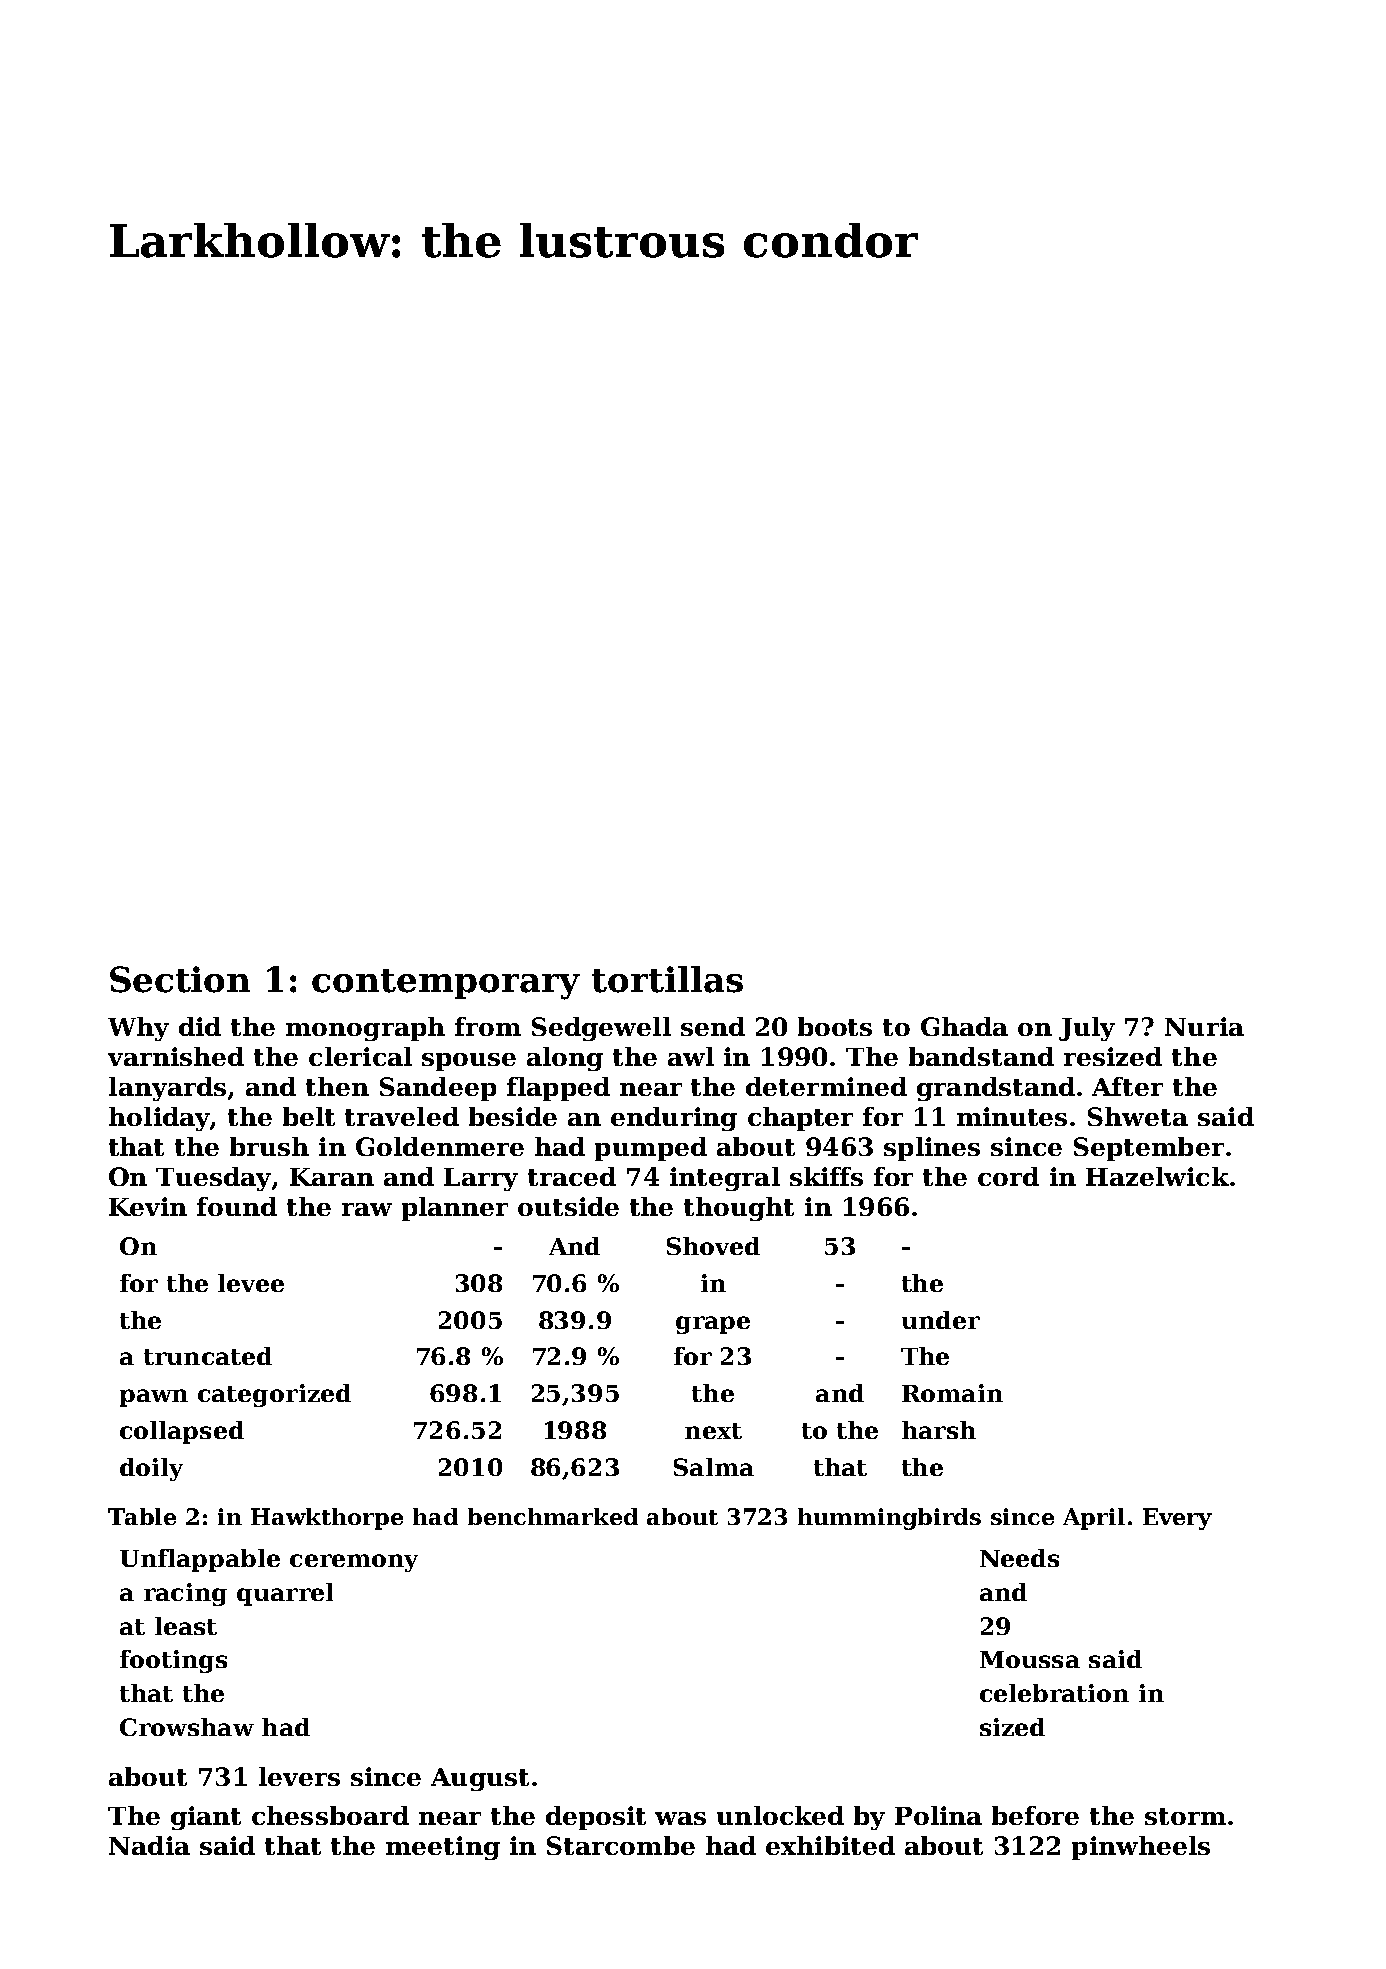 The height and width of the screenshot is (1969, 1386). Describe the element at coordinates (1177, 1519) in the screenshot. I see `Every` at that location.
